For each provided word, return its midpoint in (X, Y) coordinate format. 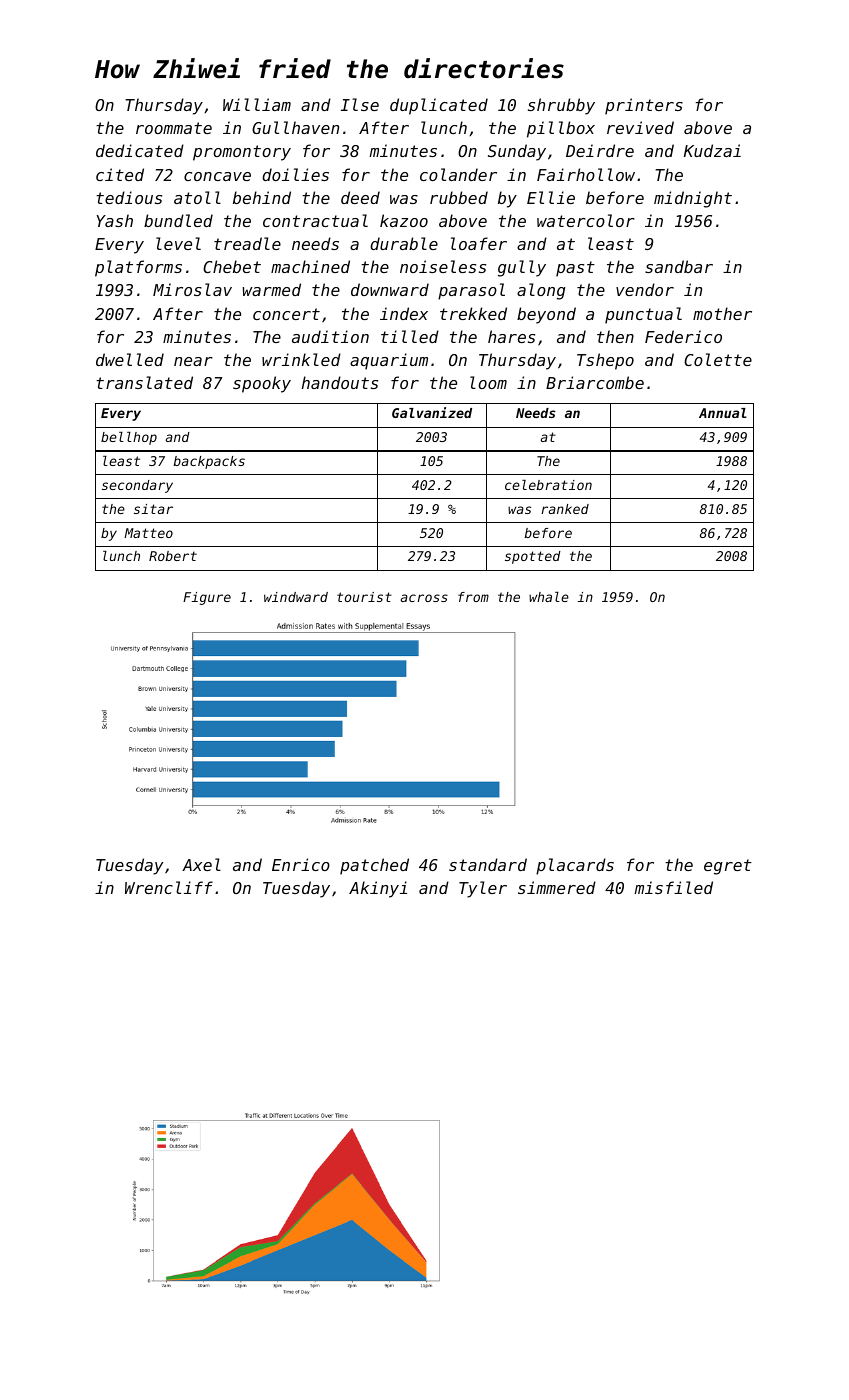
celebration (548, 485)
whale (549, 597)
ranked (565, 509)
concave (217, 176)
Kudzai (712, 150)
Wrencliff (169, 887)
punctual (643, 315)
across (424, 598)
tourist (364, 597)
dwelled (130, 359)
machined (310, 266)
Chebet (232, 266)
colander (458, 174)
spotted (533, 557)
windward (296, 597)
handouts (340, 382)
